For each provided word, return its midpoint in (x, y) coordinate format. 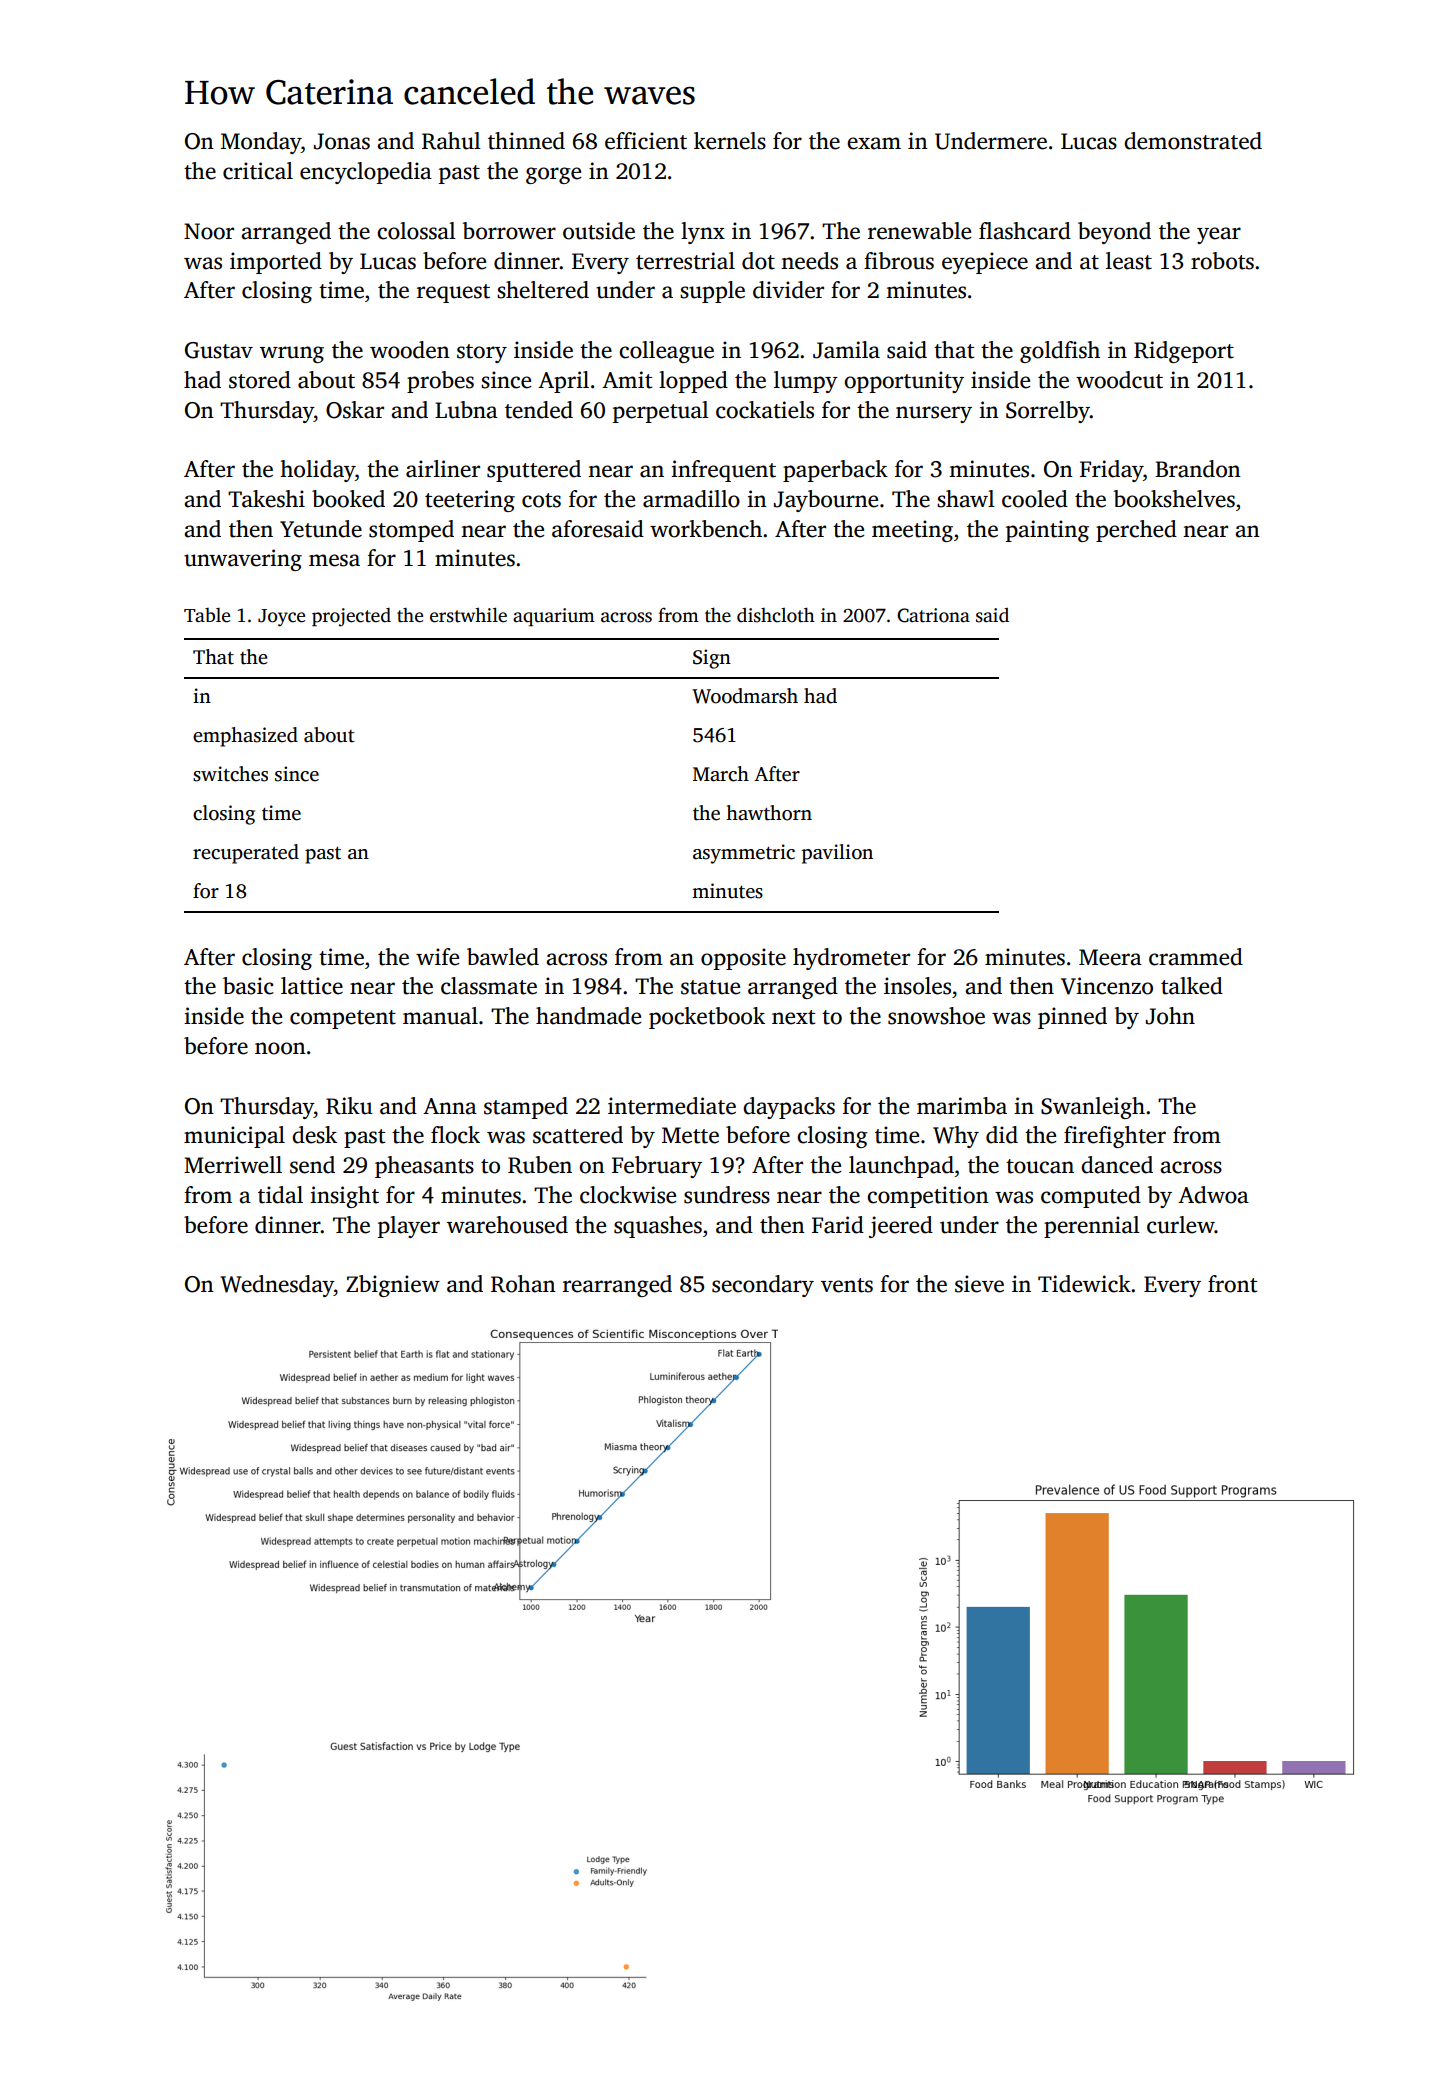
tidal (280, 1195)
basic (248, 986)
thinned (526, 141)
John (1170, 1016)
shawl (966, 499)
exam (874, 143)
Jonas (342, 141)
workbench (706, 529)
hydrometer (851, 959)
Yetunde (321, 529)
